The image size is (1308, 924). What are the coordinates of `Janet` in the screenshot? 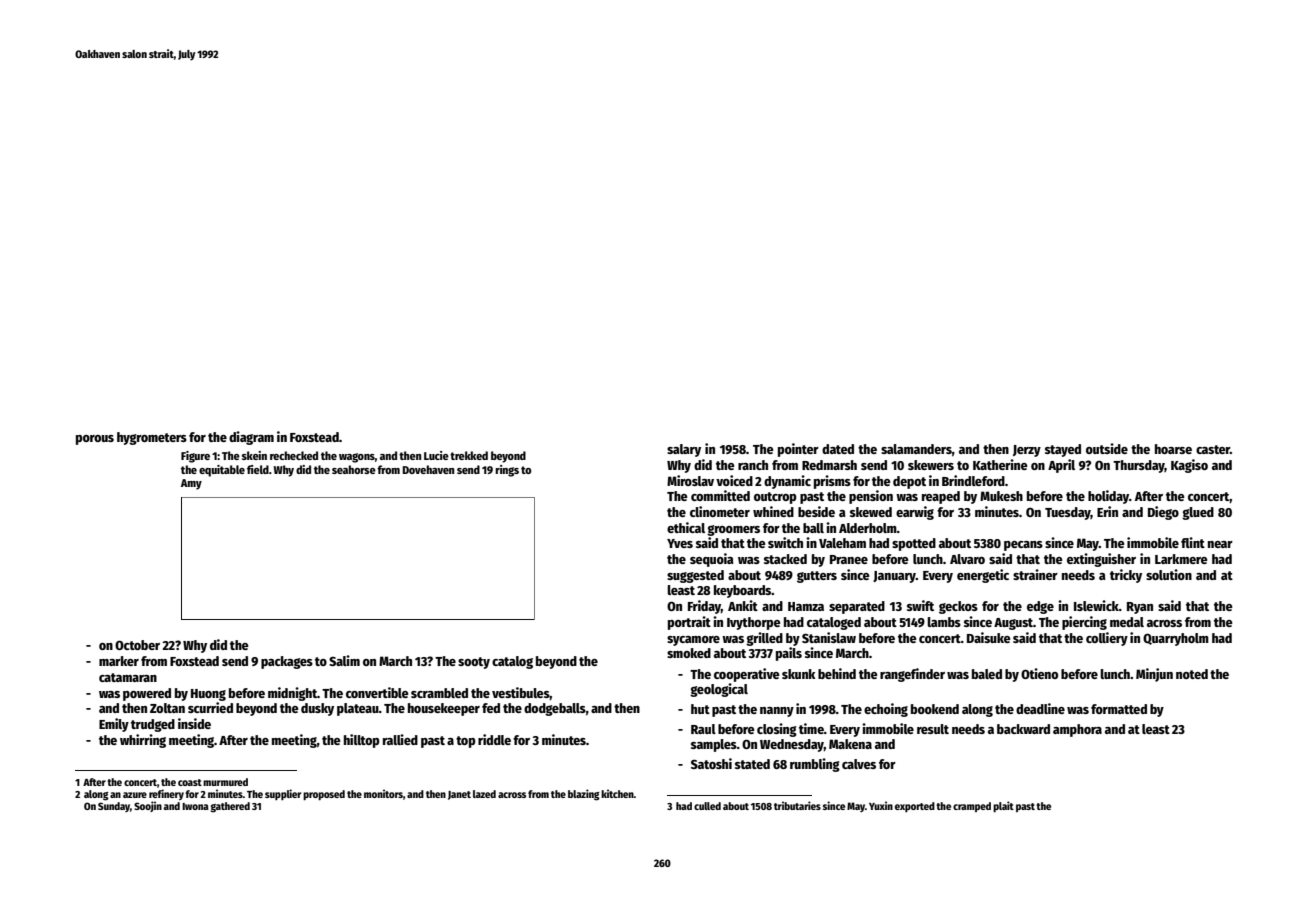 It's located at (459, 795).
